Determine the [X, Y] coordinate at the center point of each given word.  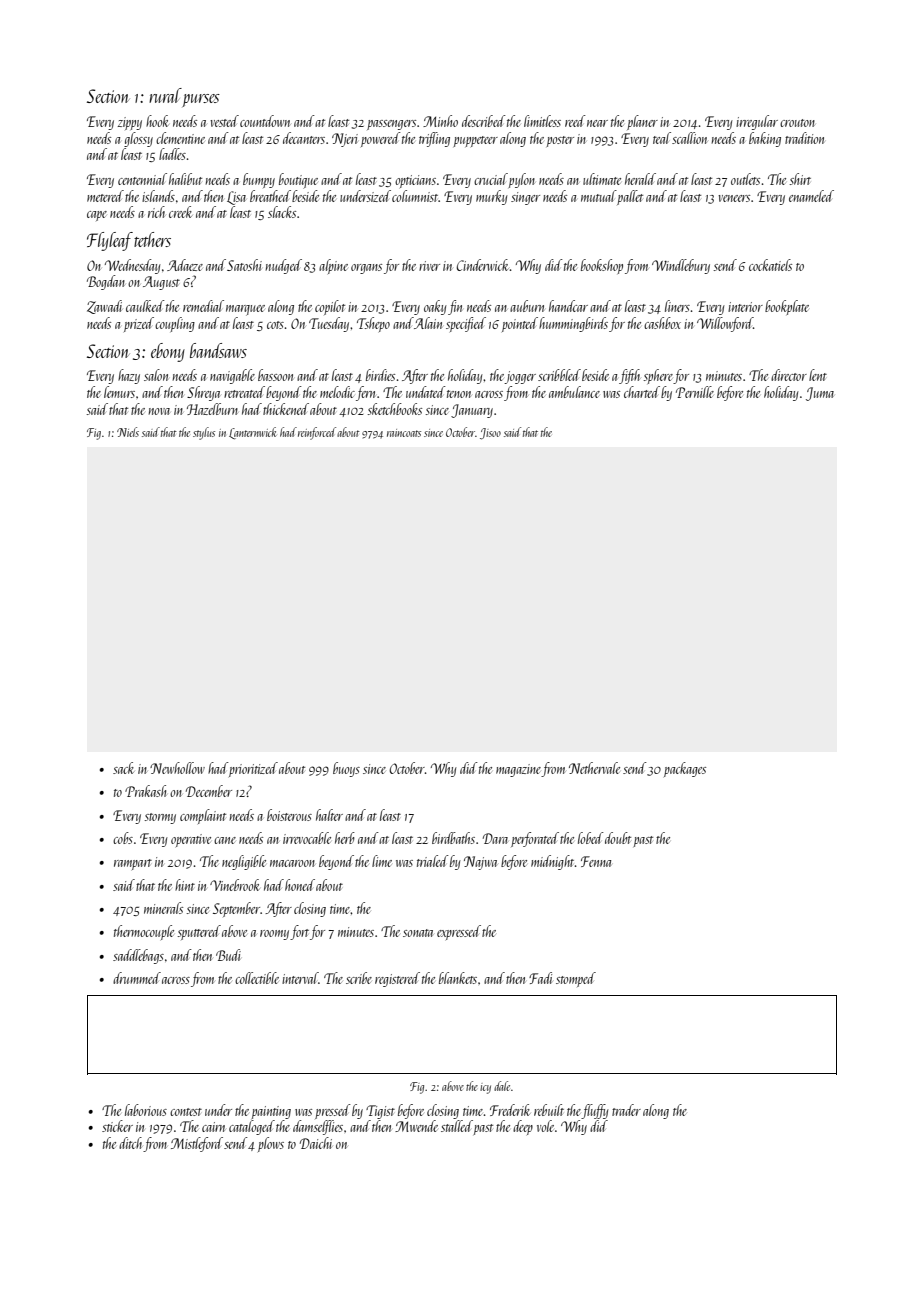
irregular [757, 122]
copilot [330, 307]
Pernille [695, 392]
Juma [820, 394]
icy [485, 1088]
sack [123, 768]
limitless [542, 121]
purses [201, 100]
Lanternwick [253, 433]
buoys [346, 769]
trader [626, 1110]
